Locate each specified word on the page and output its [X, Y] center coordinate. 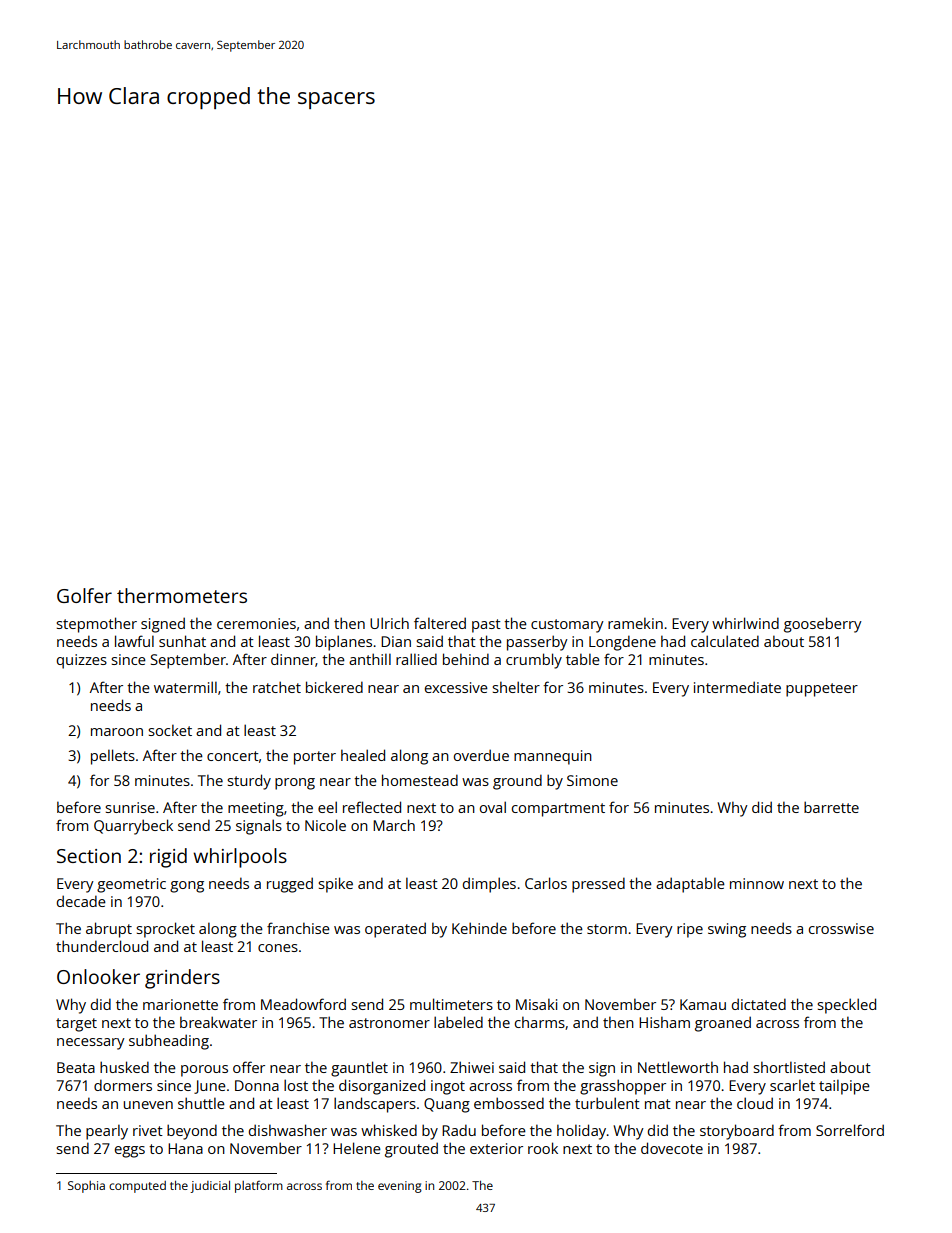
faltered [440, 623]
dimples [489, 885]
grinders [182, 979]
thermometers [182, 595]
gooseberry [823, 625]
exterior [496, 1148]
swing [727, 930]
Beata [76, 1067]
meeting [256, 809]
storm [607, 929]
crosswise [841, 928]
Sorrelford [850, 1130]
